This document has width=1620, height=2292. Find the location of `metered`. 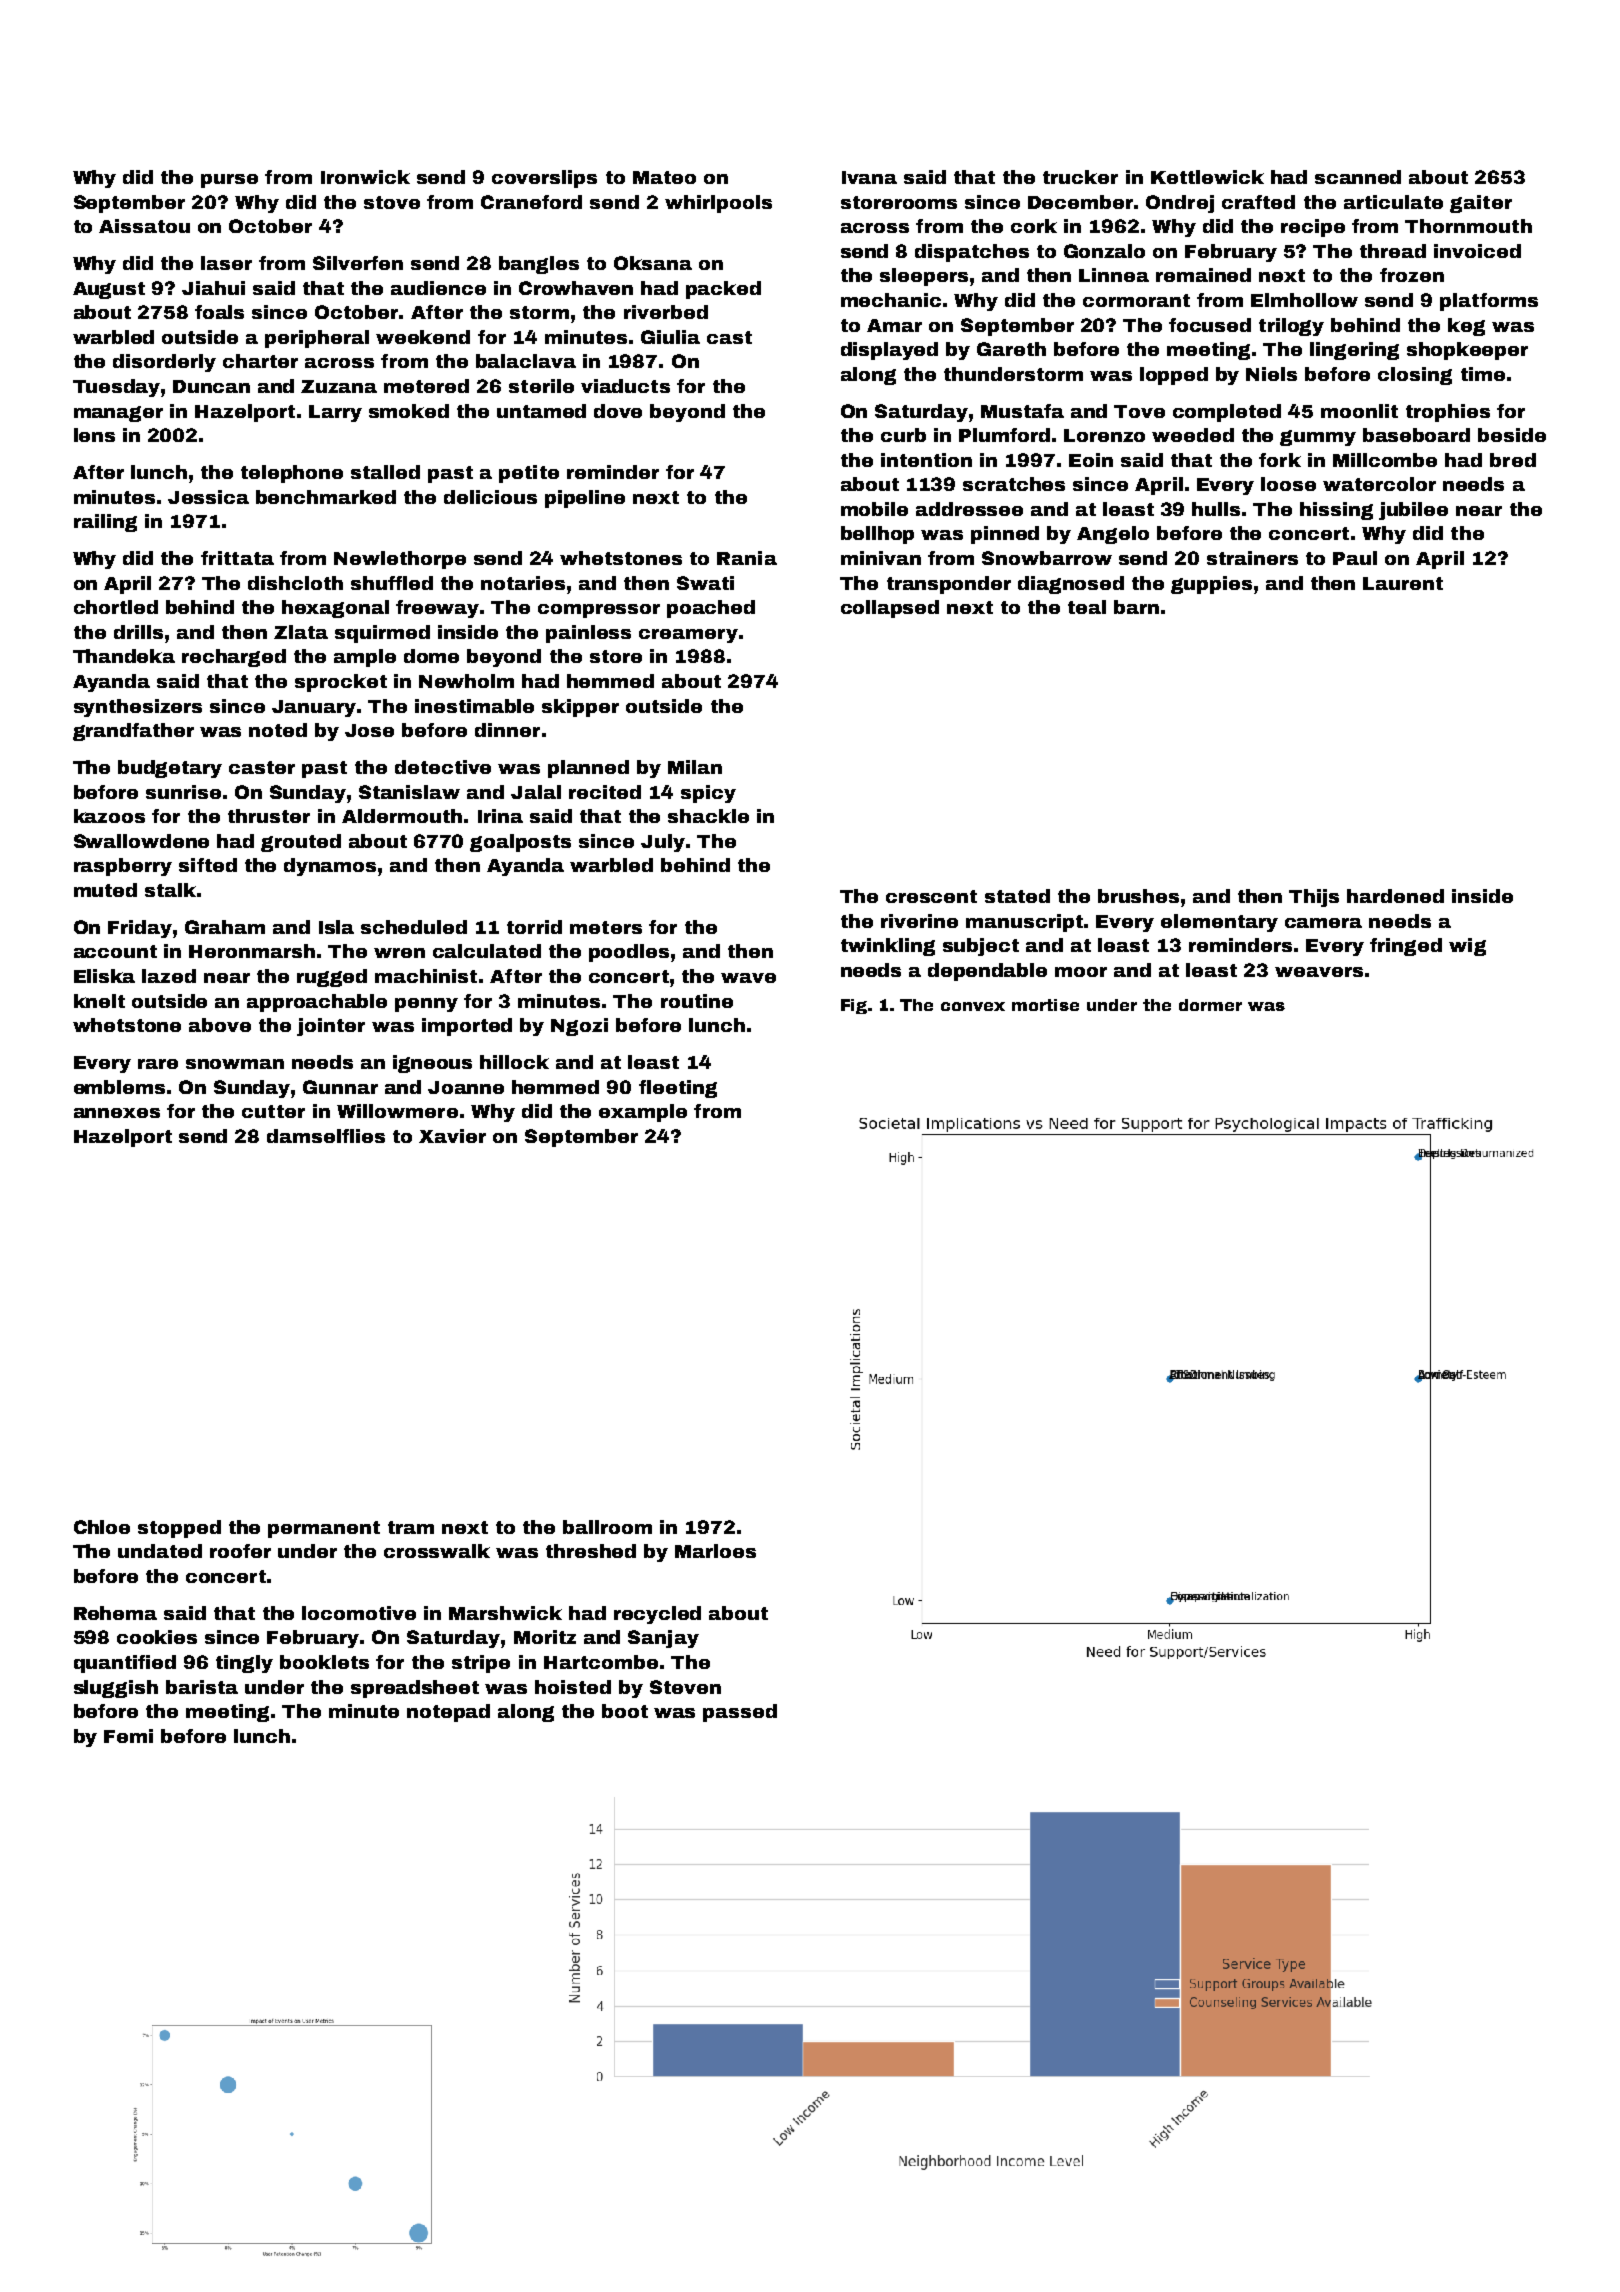

metered is located at coordinates (426, 386).
